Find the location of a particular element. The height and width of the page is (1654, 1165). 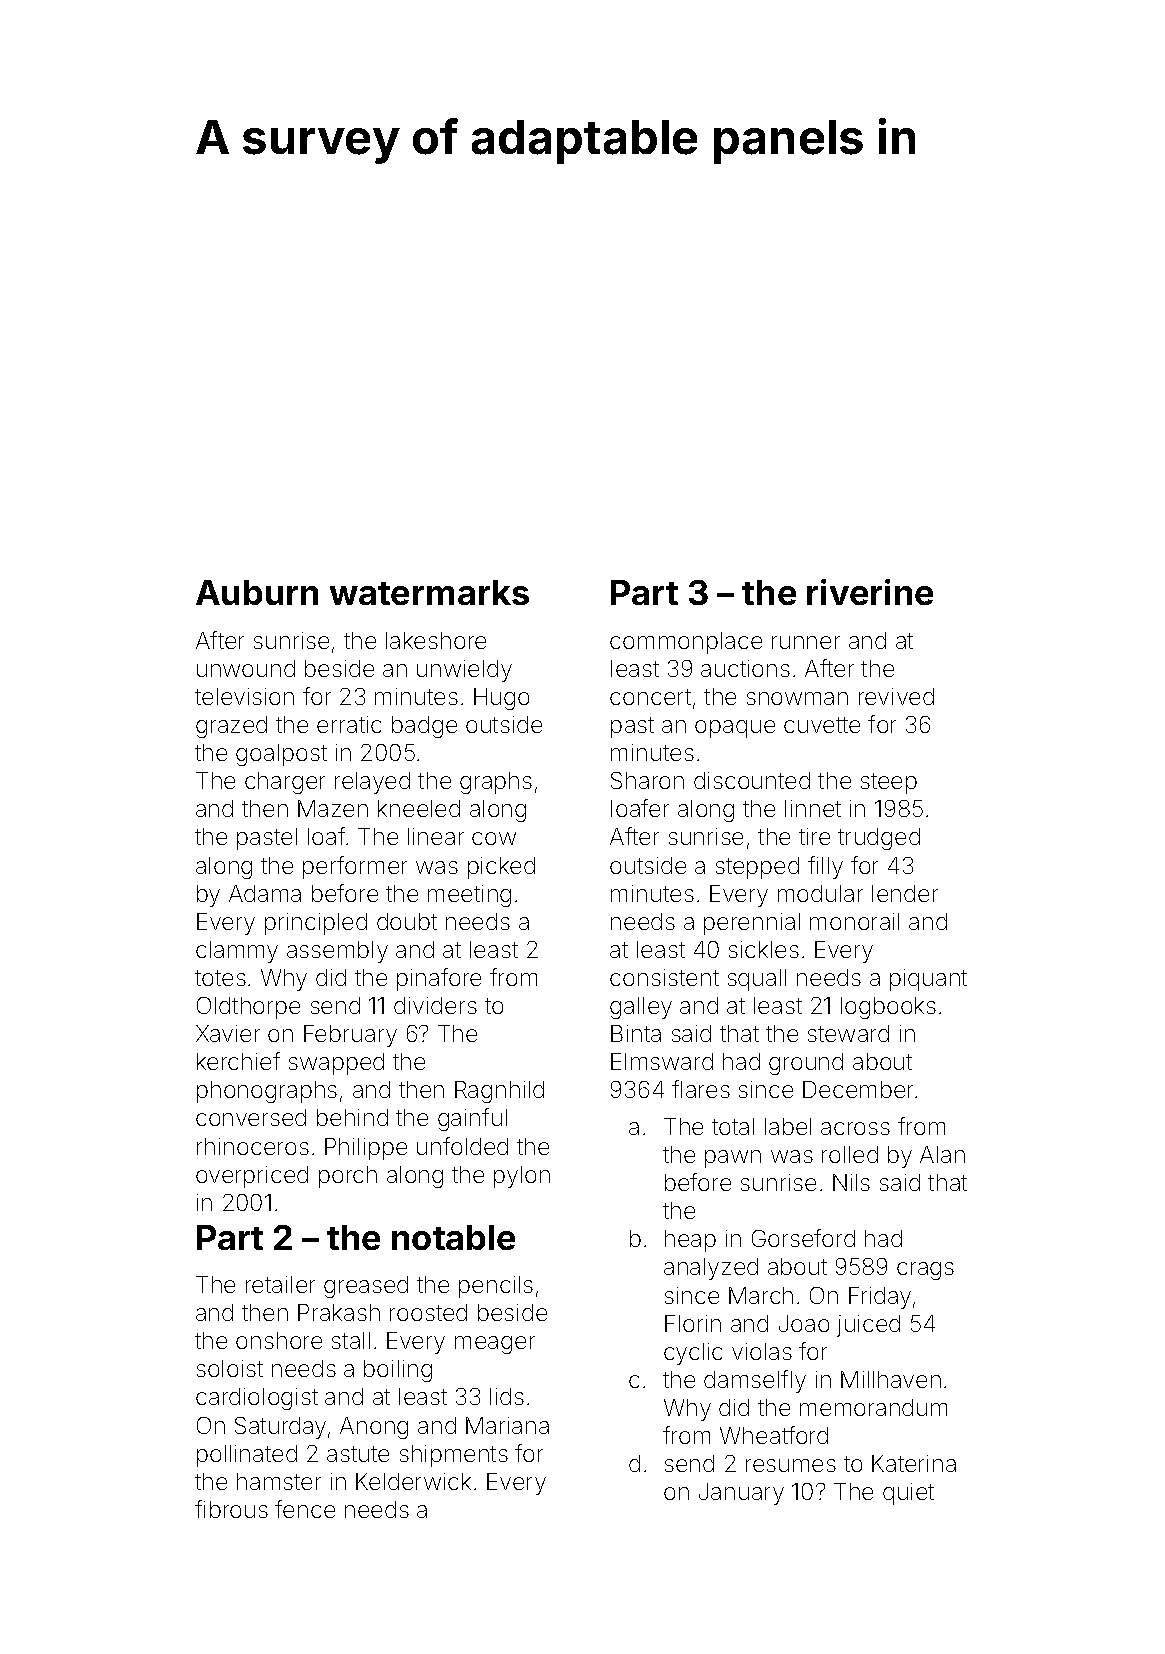

riverine is located at coordinates (870, 592).
